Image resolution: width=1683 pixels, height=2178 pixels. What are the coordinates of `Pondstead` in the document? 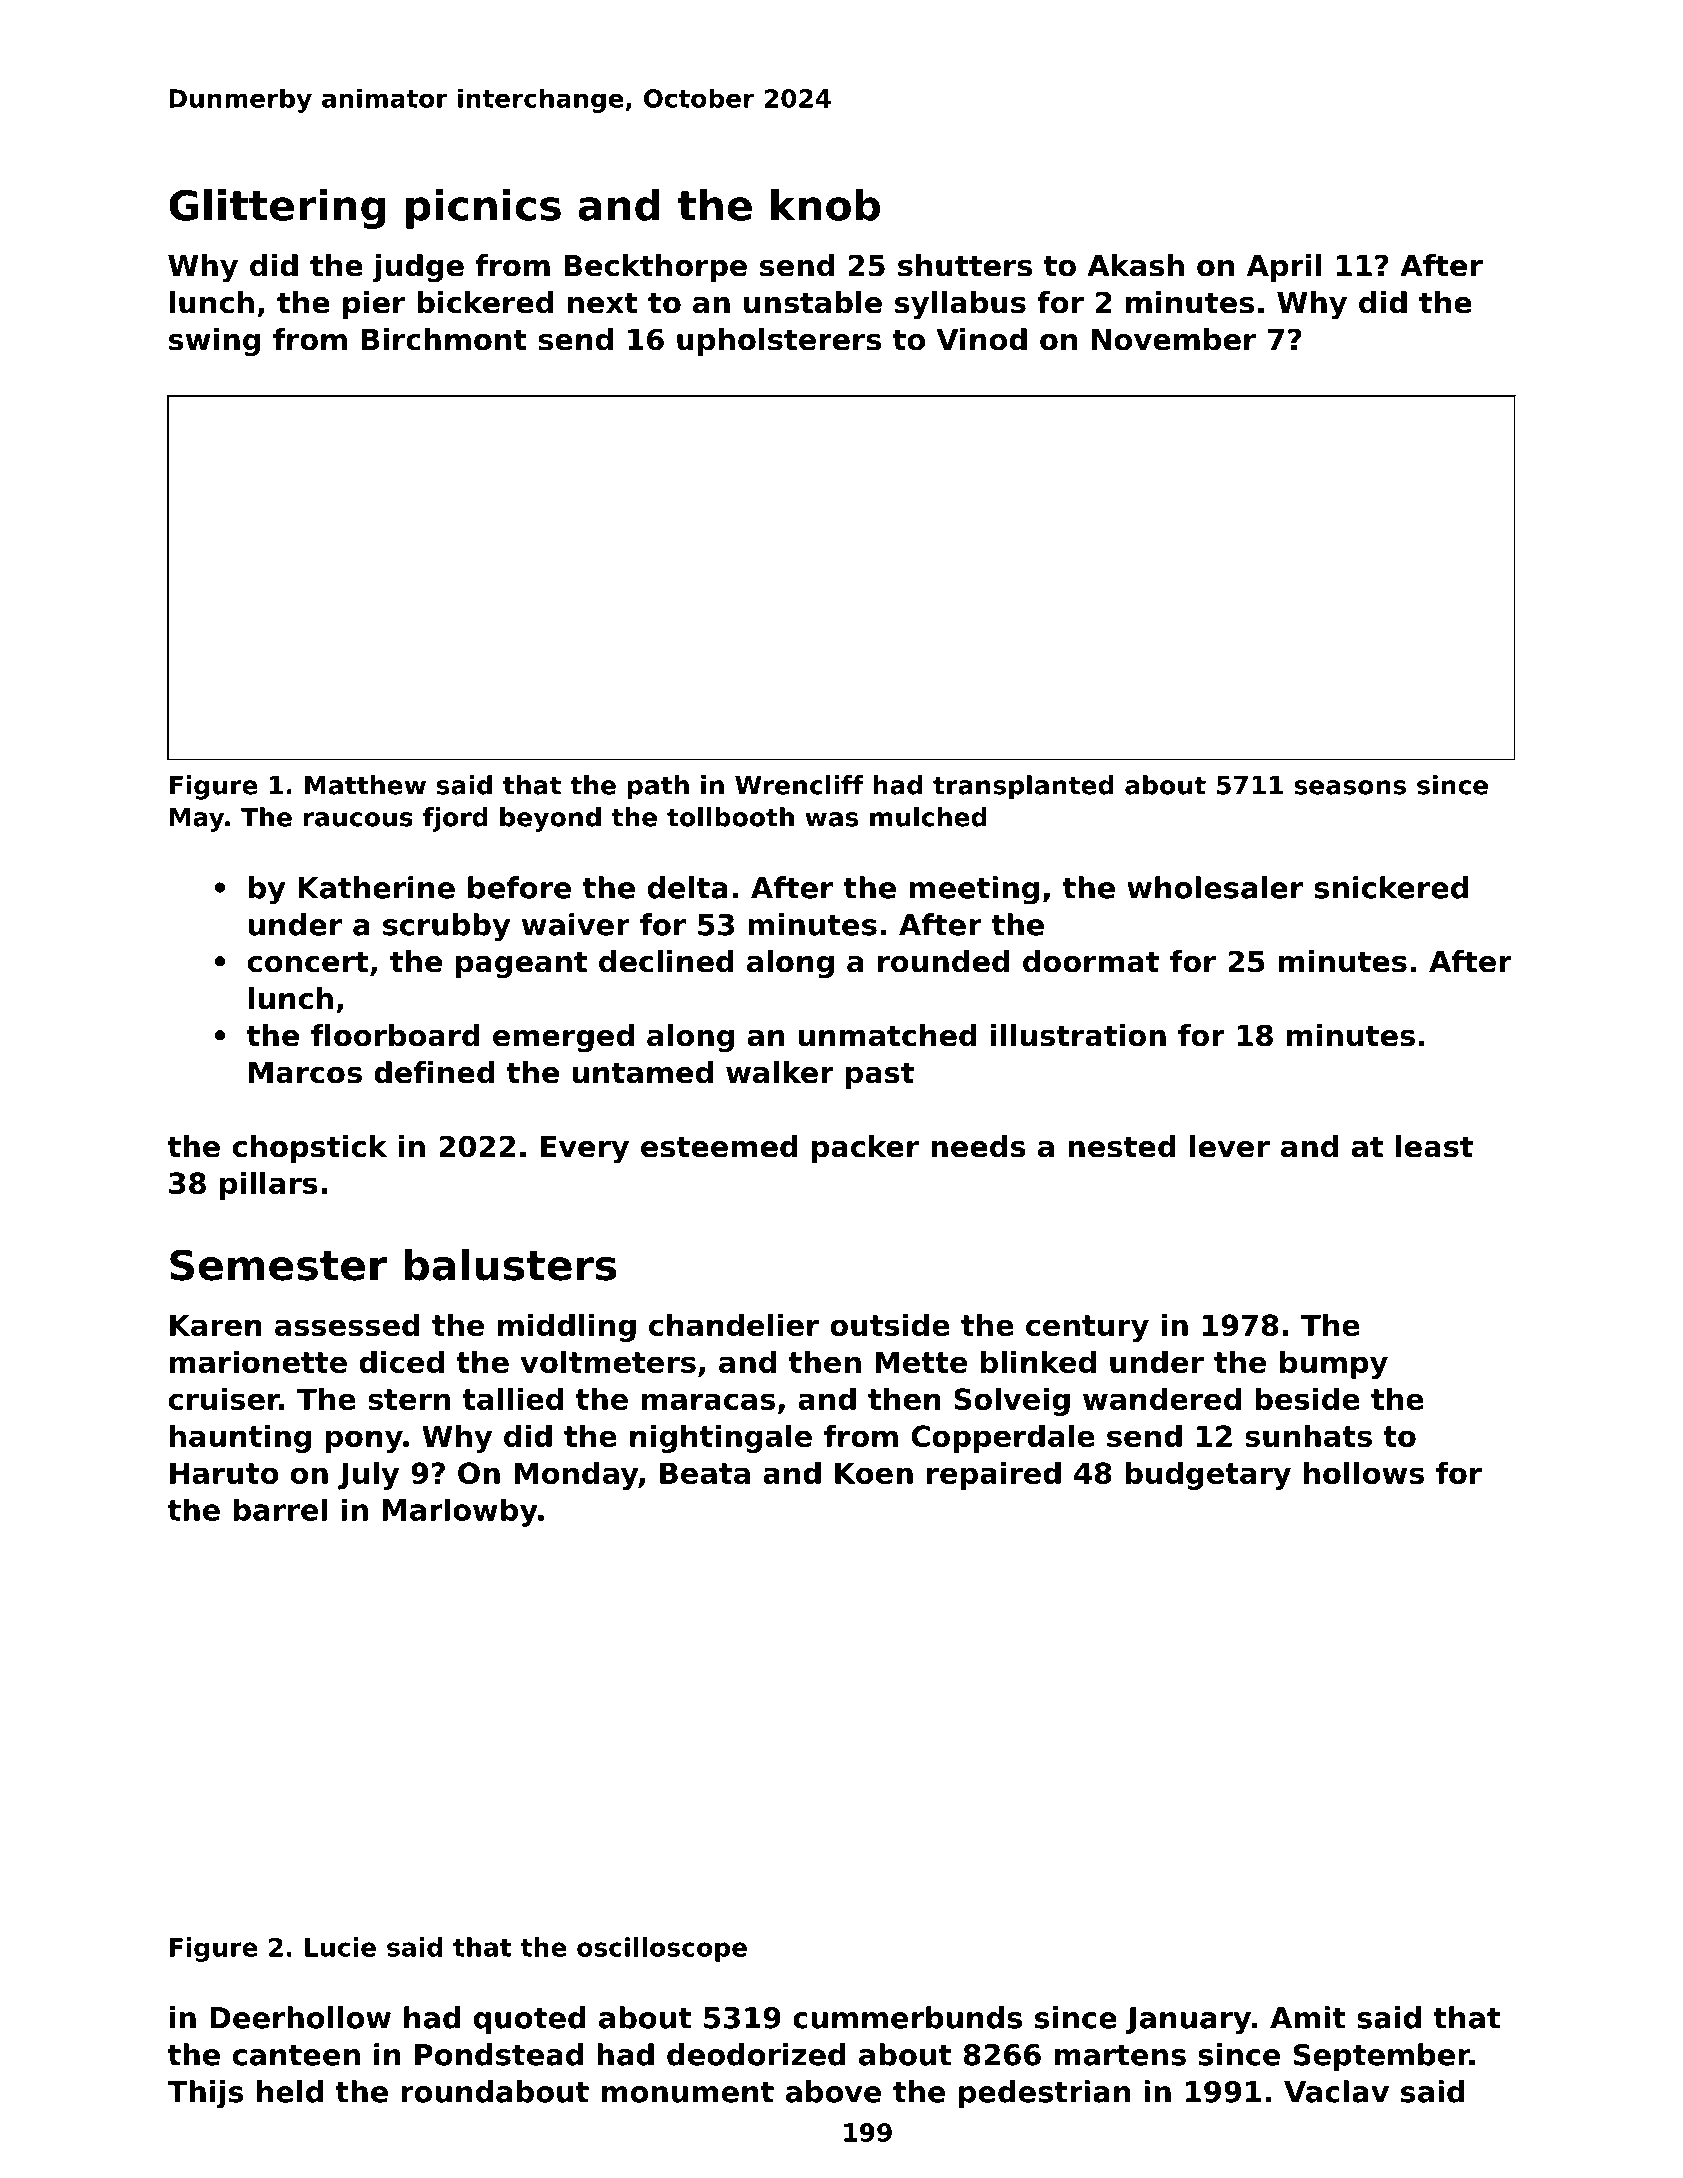 It's located at (499, 2054).
